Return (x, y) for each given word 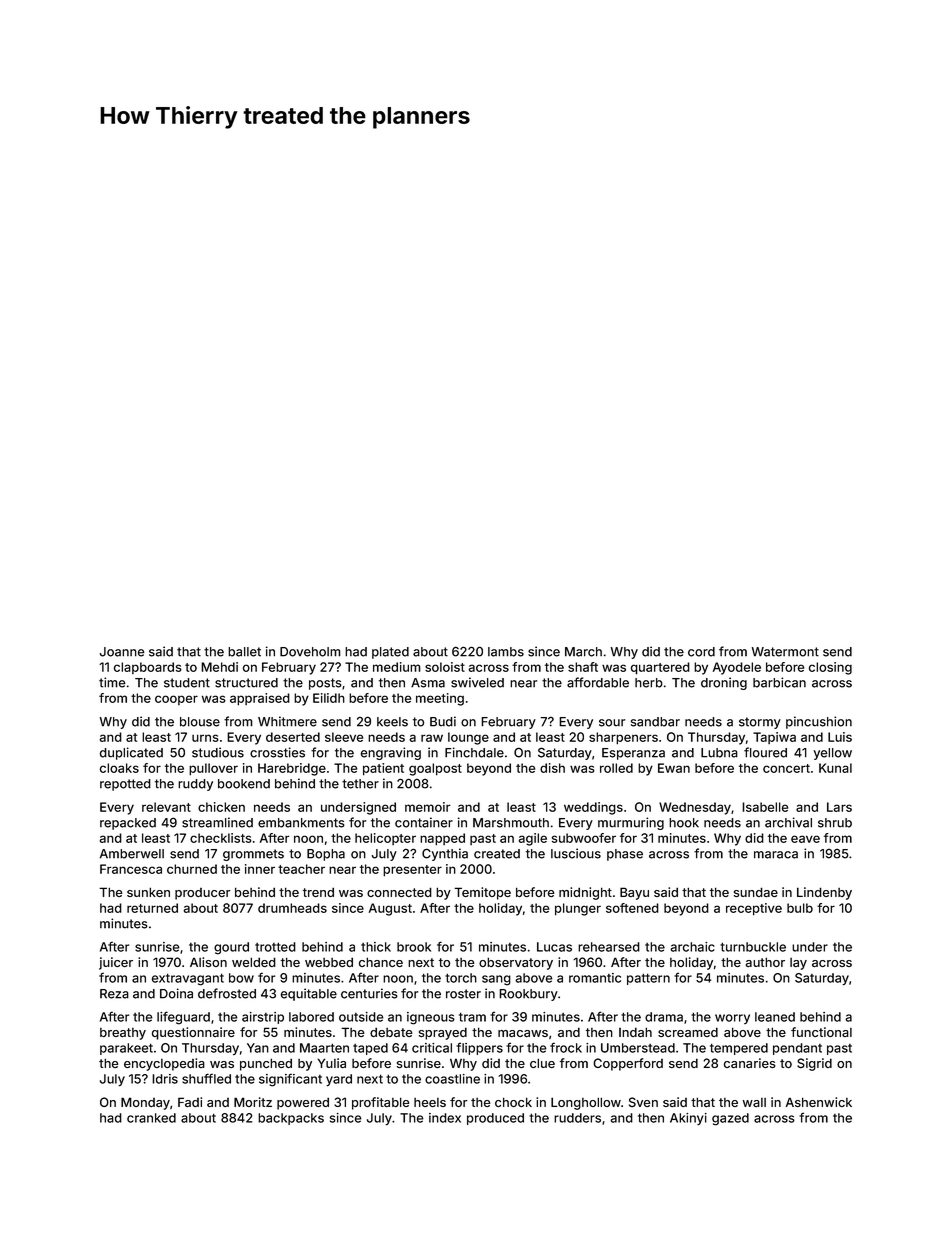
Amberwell (132, 854)
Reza (114, 994)
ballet (244, 652)
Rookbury (528, 995)
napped (442, 839)
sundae (756, 892)
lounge (468, 738)
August (390, 909)
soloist (445, 667)
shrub (835, 823)
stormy (760, 723)
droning (724, 683)
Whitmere (287, 721)
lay (798, 964)
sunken (148, 892)
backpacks (291, 1119)
